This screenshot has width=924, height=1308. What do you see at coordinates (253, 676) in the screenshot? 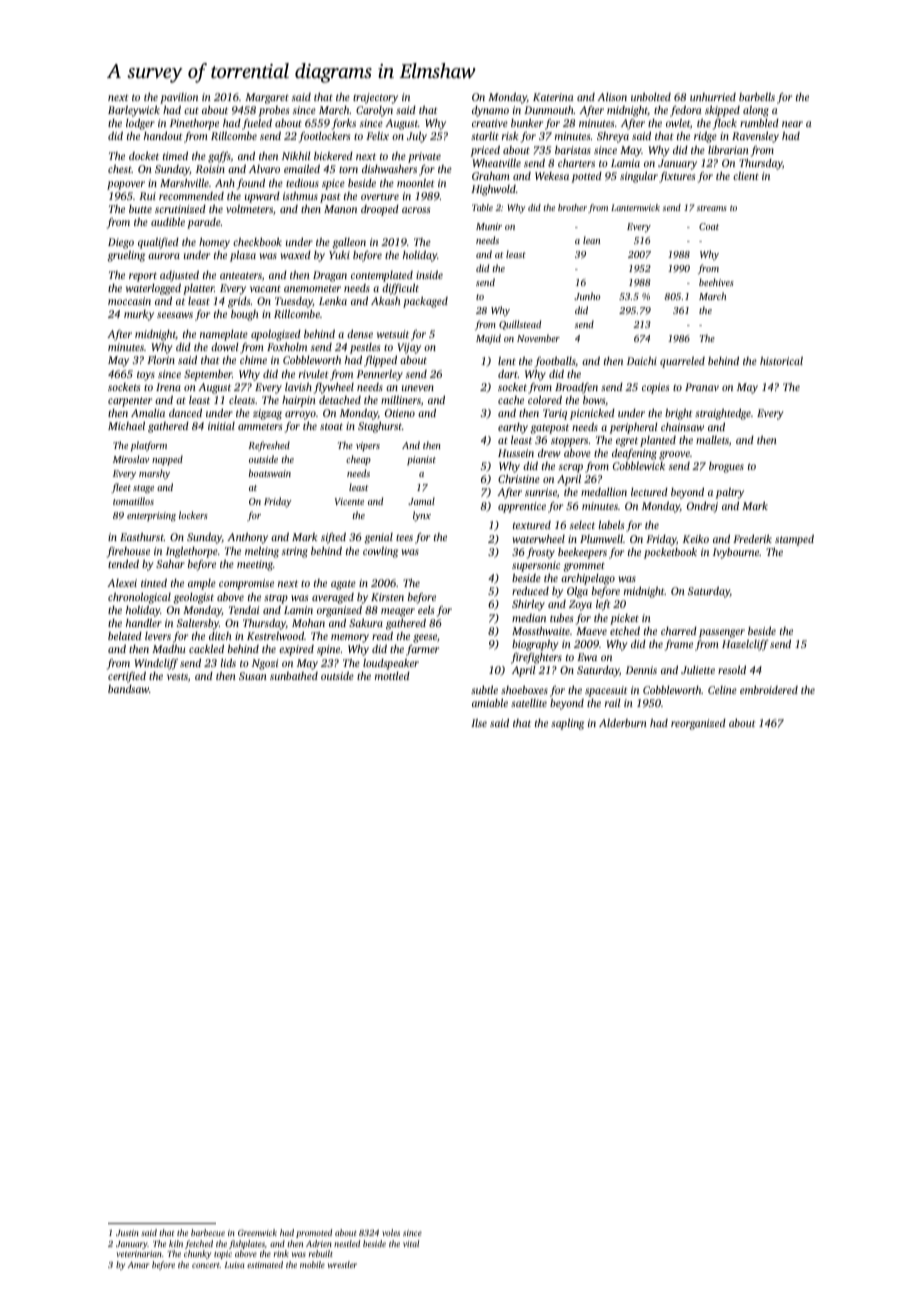
I see `Susan` at bounding box center [253, 676].
